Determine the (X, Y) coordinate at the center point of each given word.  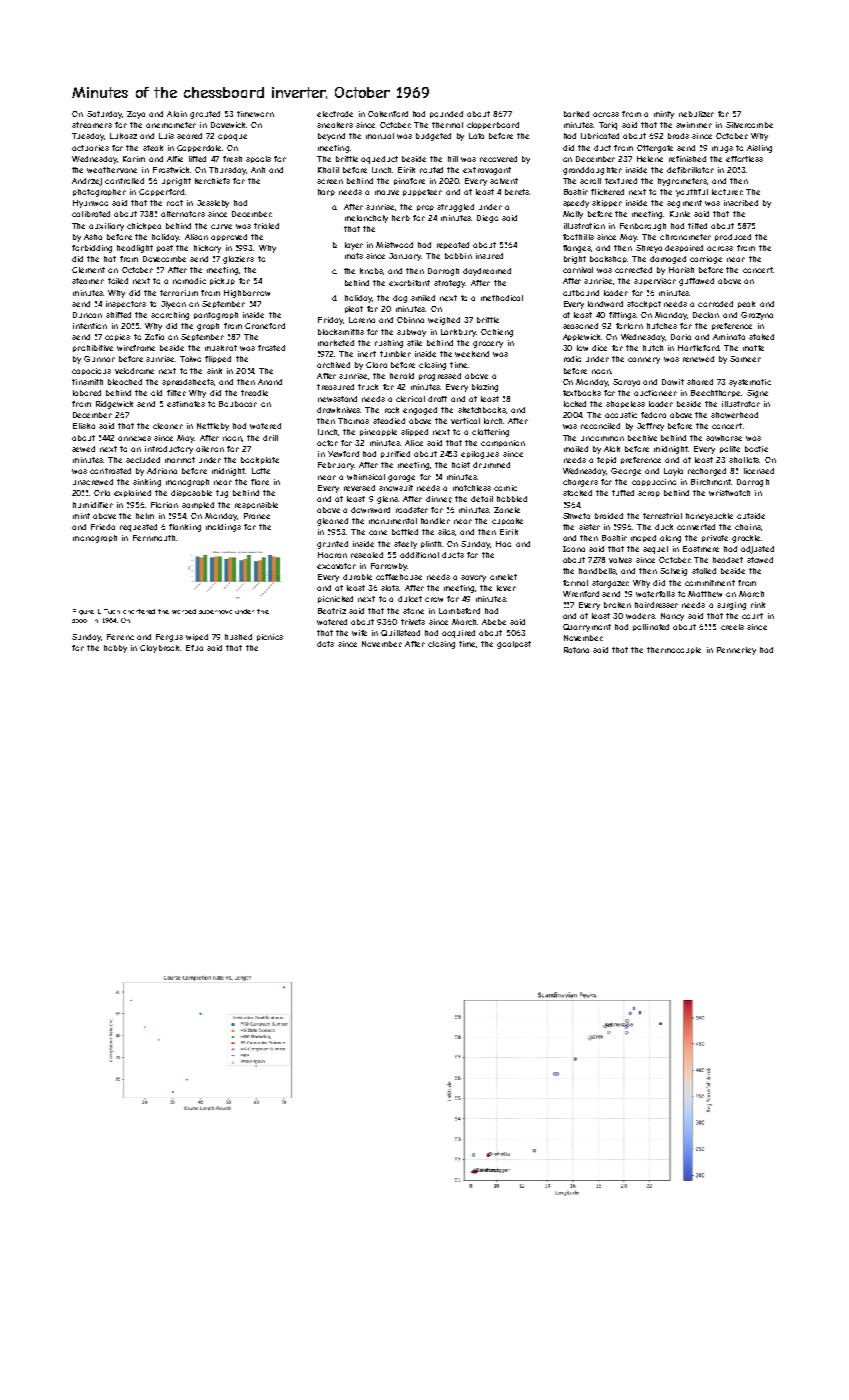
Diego (487, 219)
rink (758, 605)
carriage (706, 260)
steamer (88, 281)
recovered (498, 159)
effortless (744, 159)
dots (325, 644)
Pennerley (736, 651)
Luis (166, 136)
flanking (185, 528)
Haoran (332, 555)
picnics (270, 637)
